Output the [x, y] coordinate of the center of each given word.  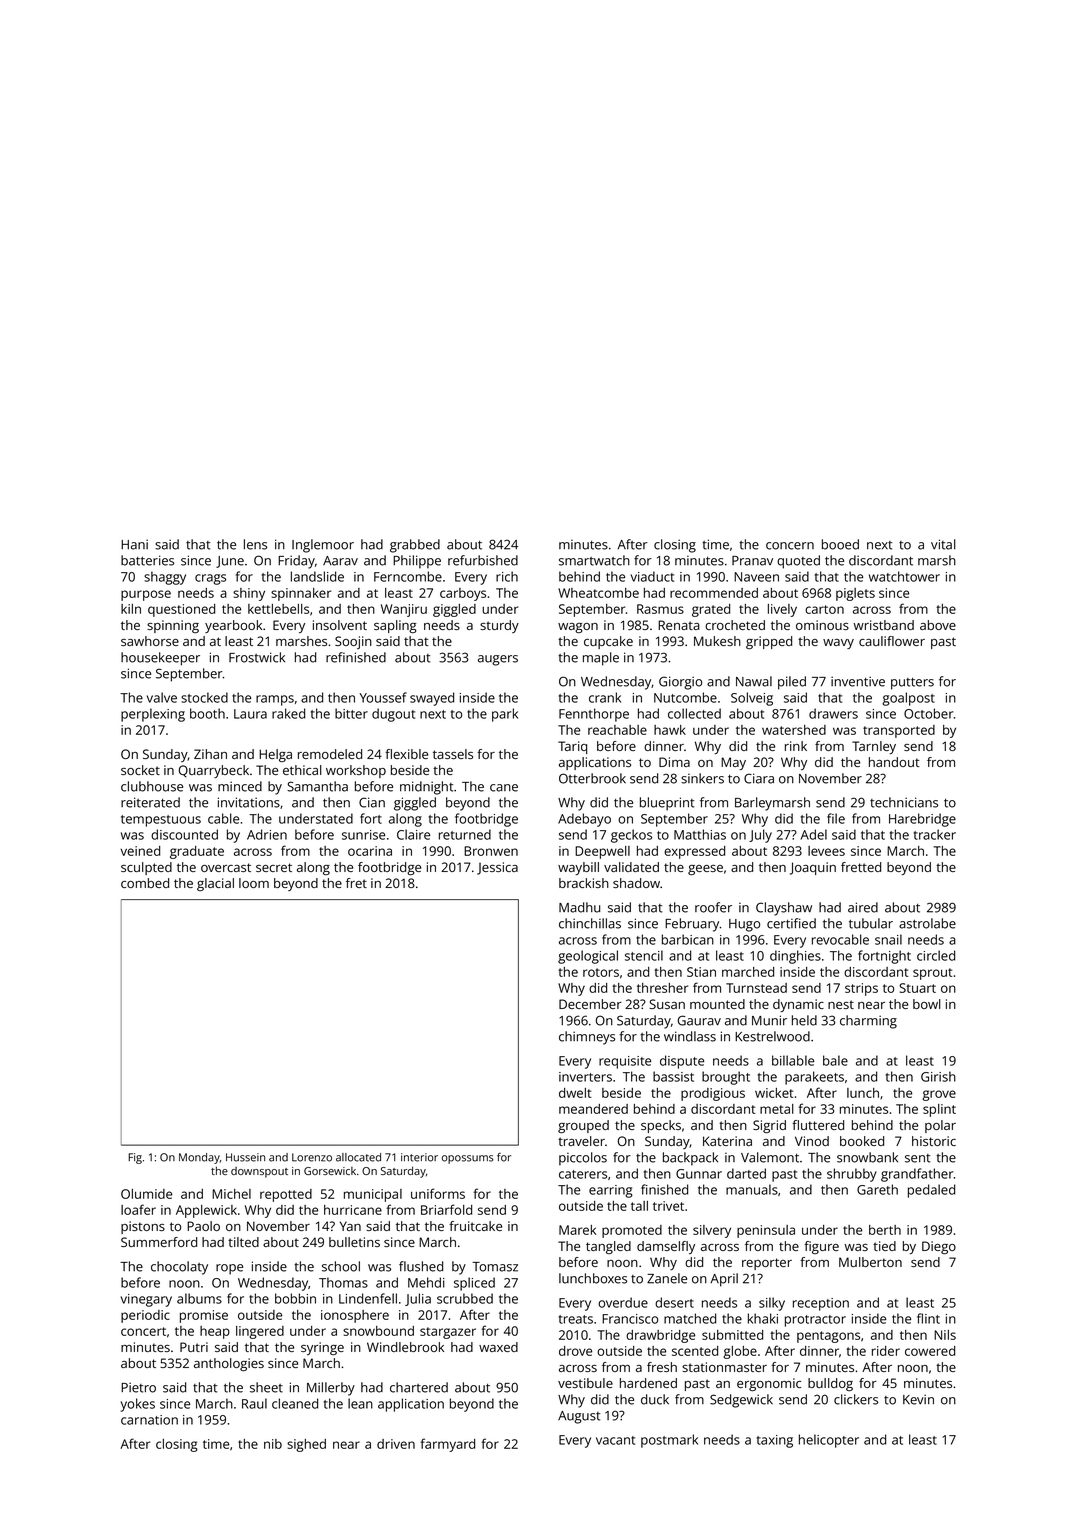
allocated [358, 1157]
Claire [413, 834]
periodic [145, 1316]
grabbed [415, 546]
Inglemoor [323, 546]
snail [888, 939]
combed [145, 883]
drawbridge [660, 1336]
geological [588, 957]
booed [840, 544]
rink [796, 746]
